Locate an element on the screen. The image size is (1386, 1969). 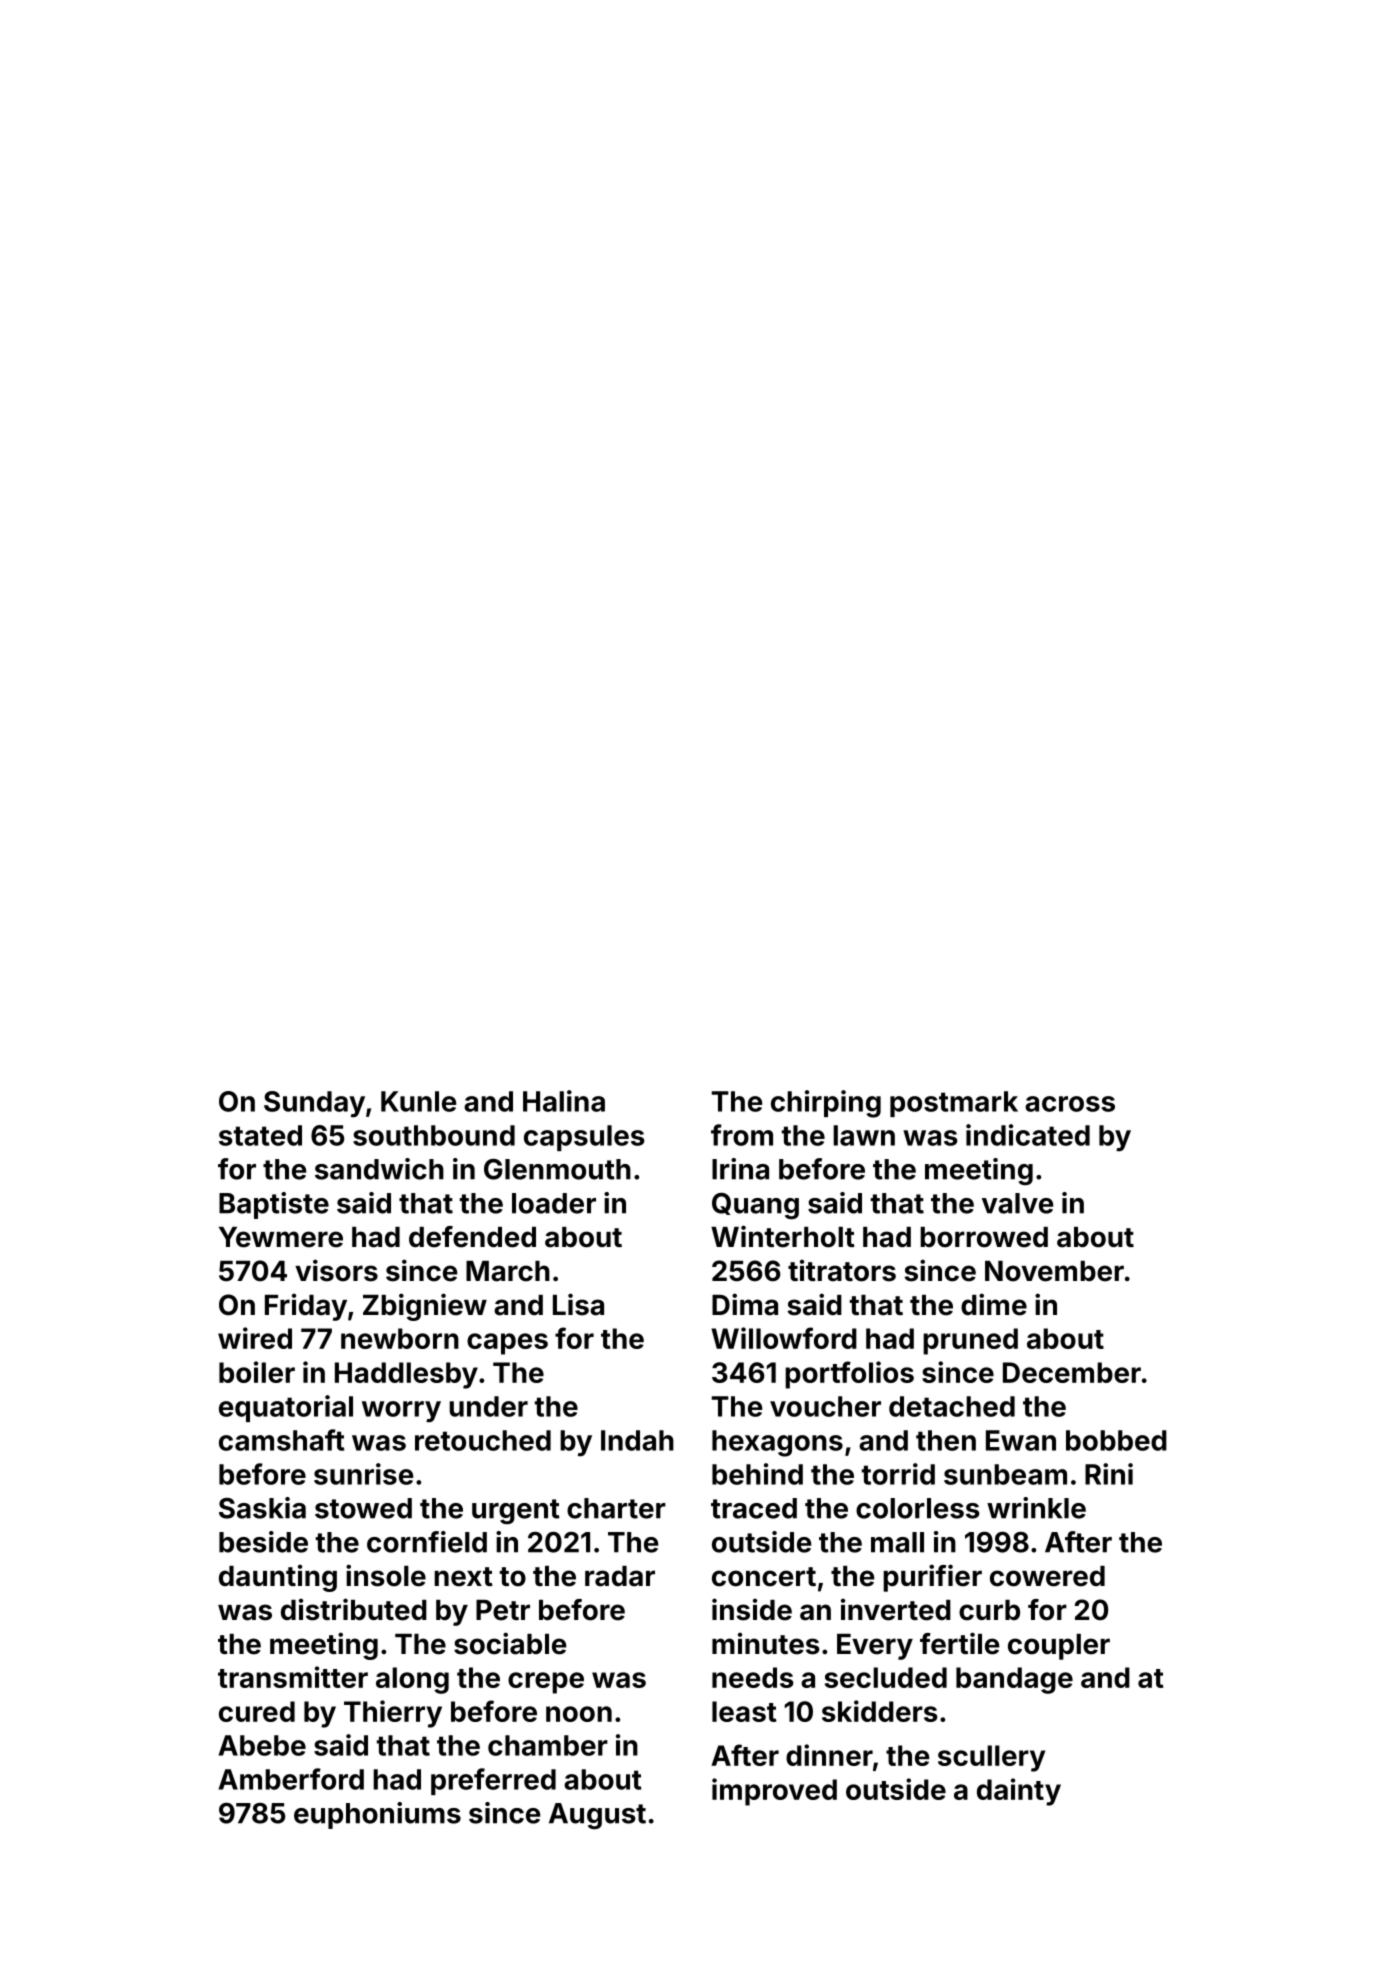
daunting is located at coordinates (278, 1578).
